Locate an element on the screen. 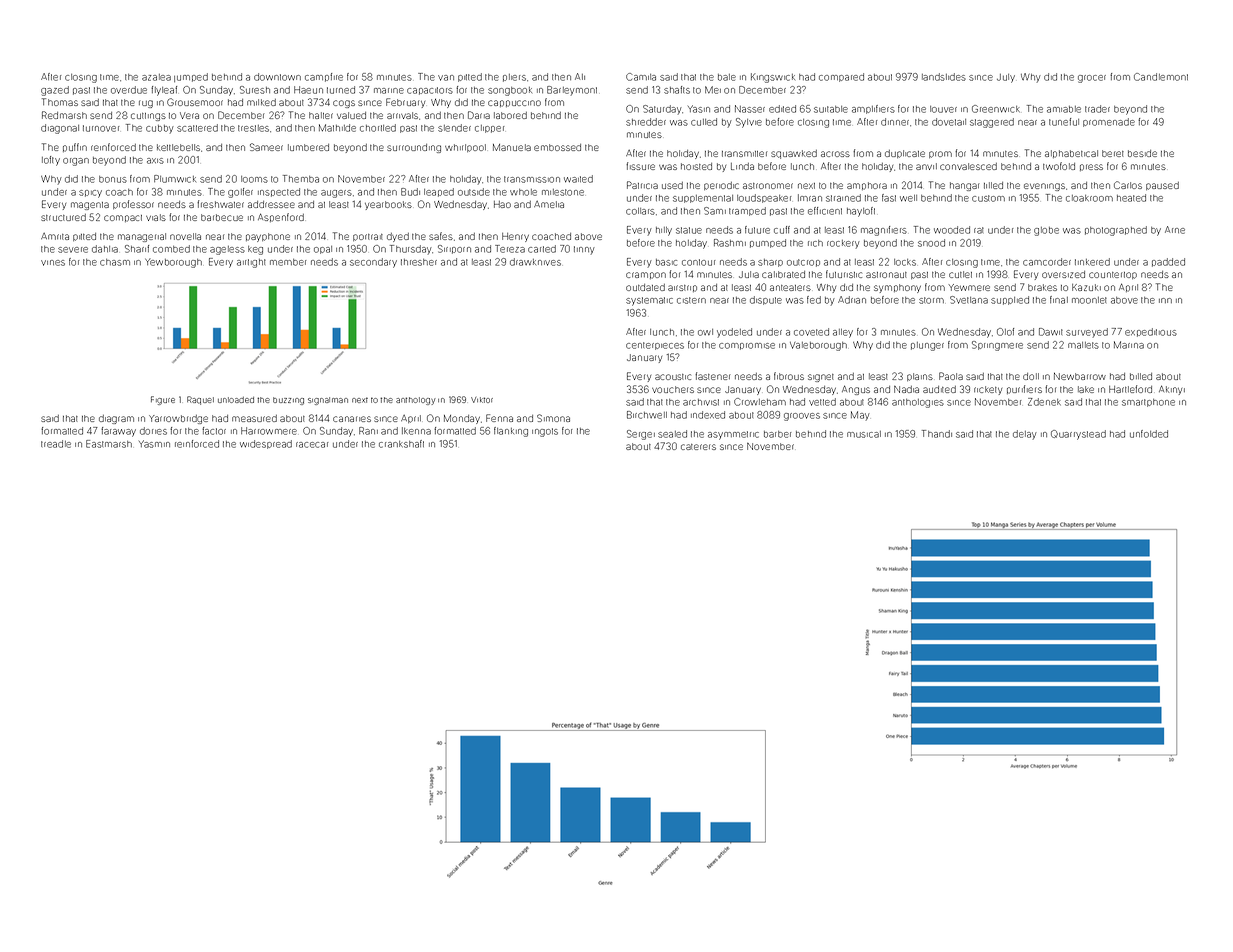  widespread is located at coordinates (266, 444).
